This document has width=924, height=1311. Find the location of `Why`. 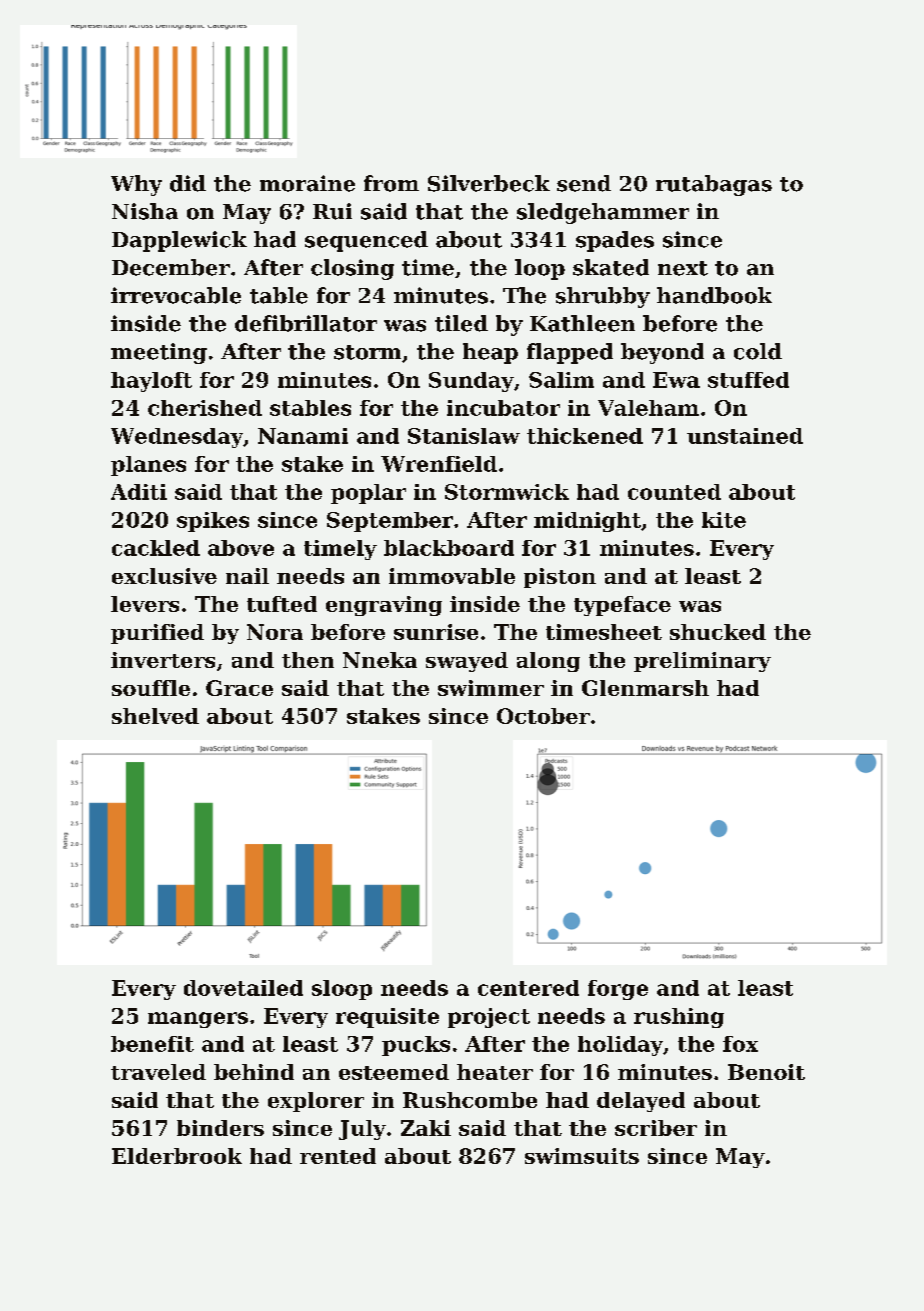

Why is located at coordinates (136, 185).
